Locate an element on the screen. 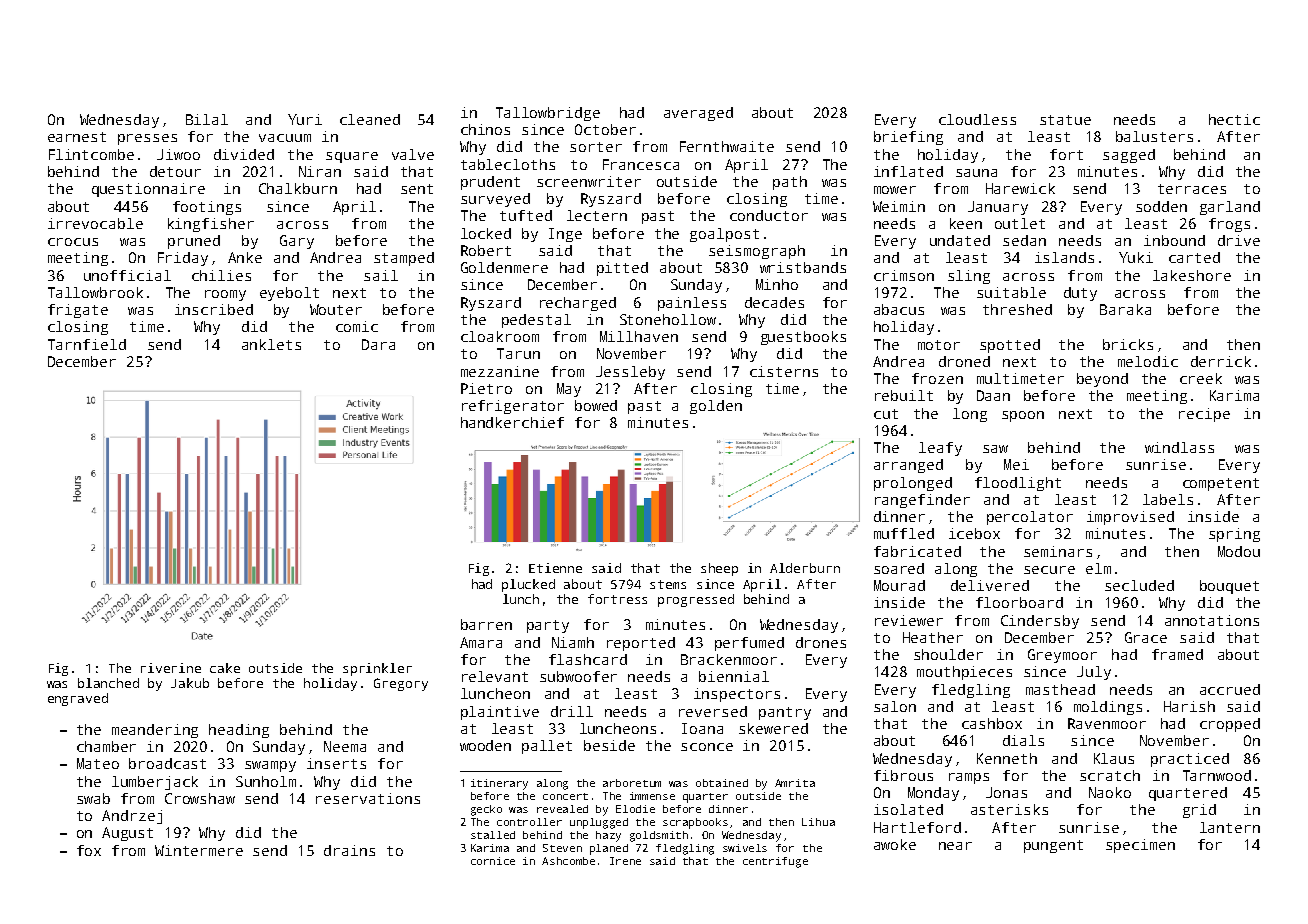 Image resolution: width=1308 pixels, height=924 pixels. floorboard is located at coordinates (1019, 602).
